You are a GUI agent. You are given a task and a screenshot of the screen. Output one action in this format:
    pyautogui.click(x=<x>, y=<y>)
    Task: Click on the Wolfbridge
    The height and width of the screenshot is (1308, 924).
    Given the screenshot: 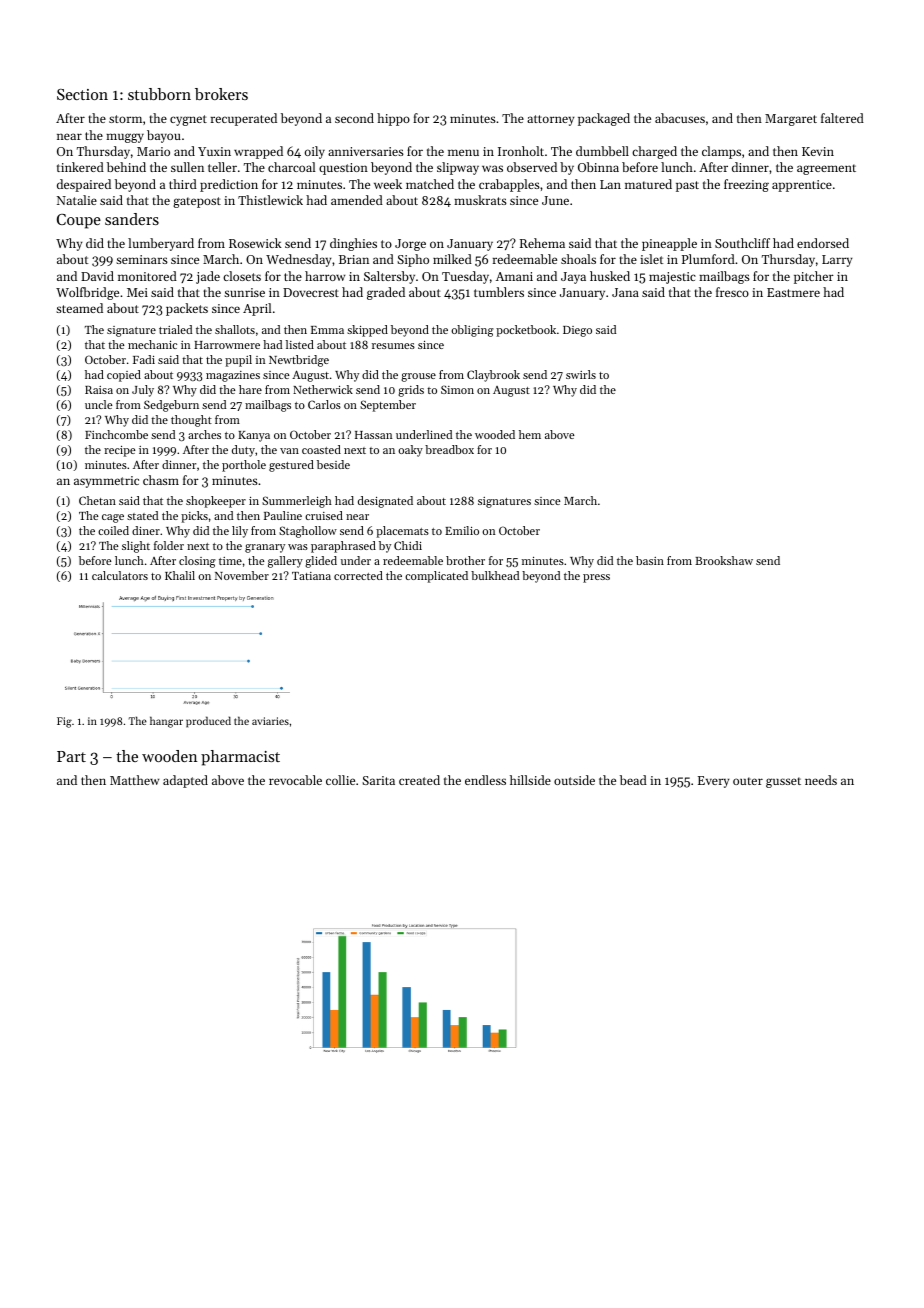 What is the action you would take?
    pyautogui.click(x=87, y=293)
